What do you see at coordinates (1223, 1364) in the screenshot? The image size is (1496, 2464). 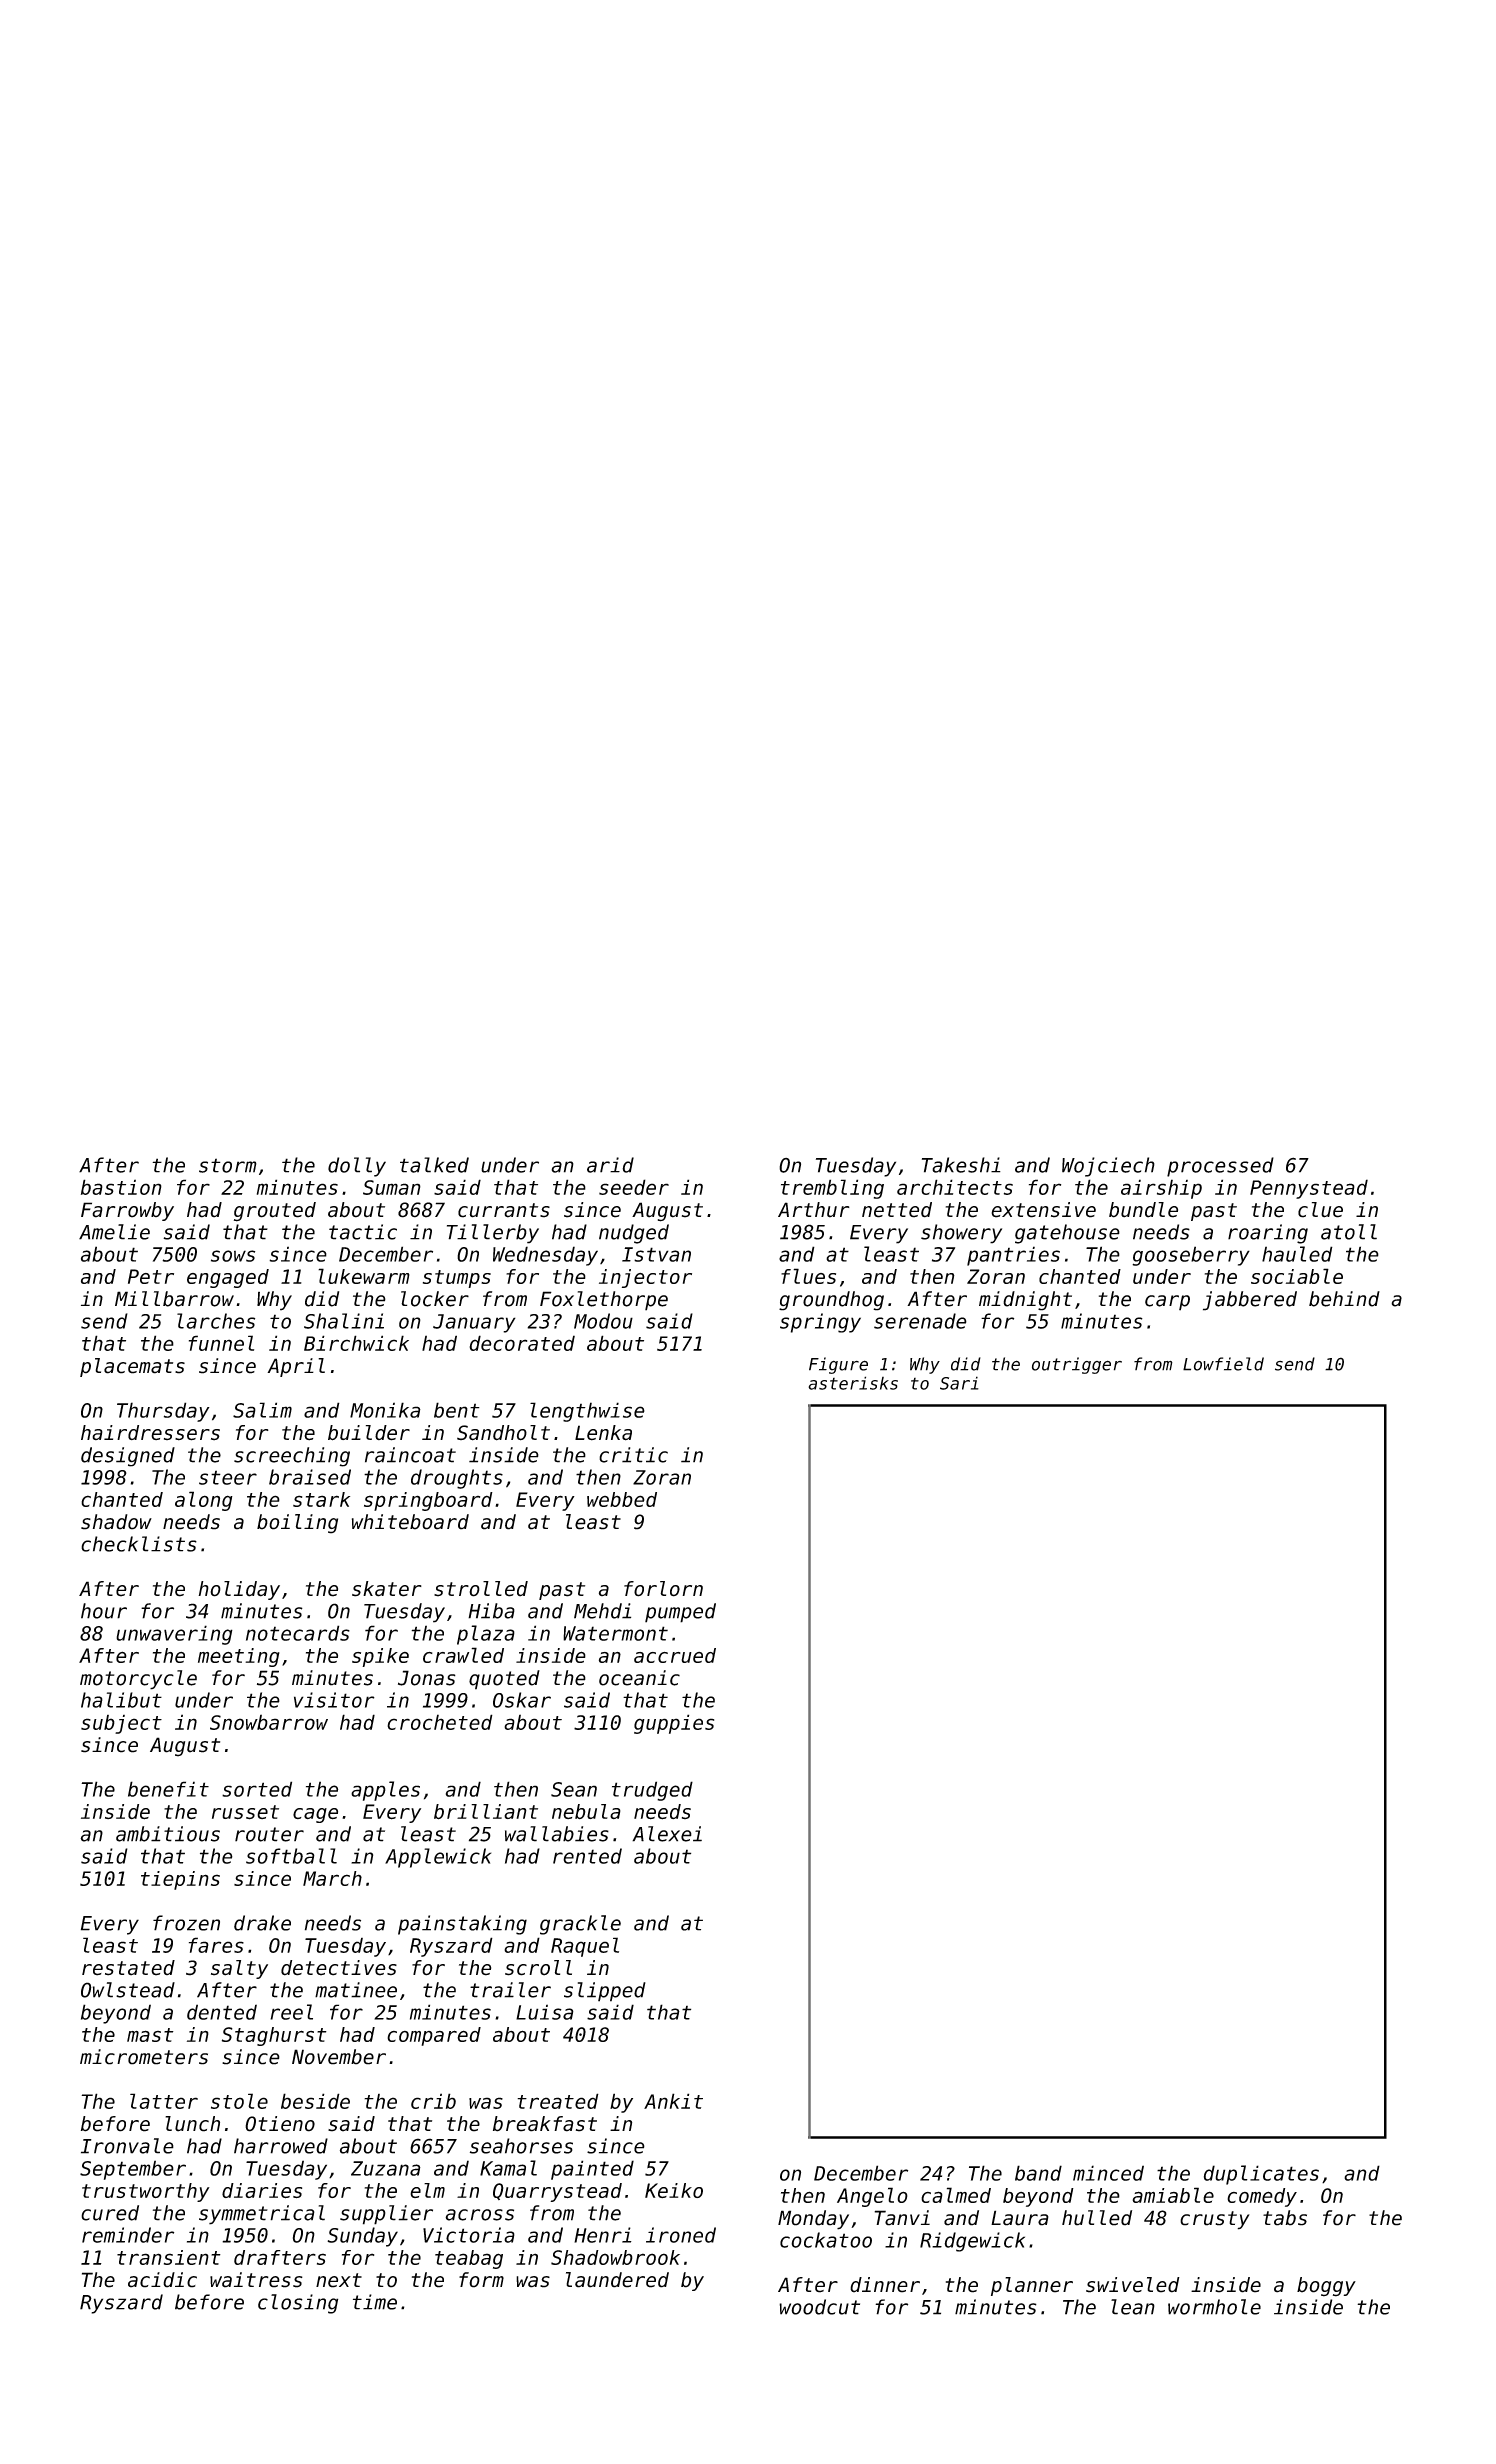 I see `Lowfield` at bounding box center [1223, 1364].
